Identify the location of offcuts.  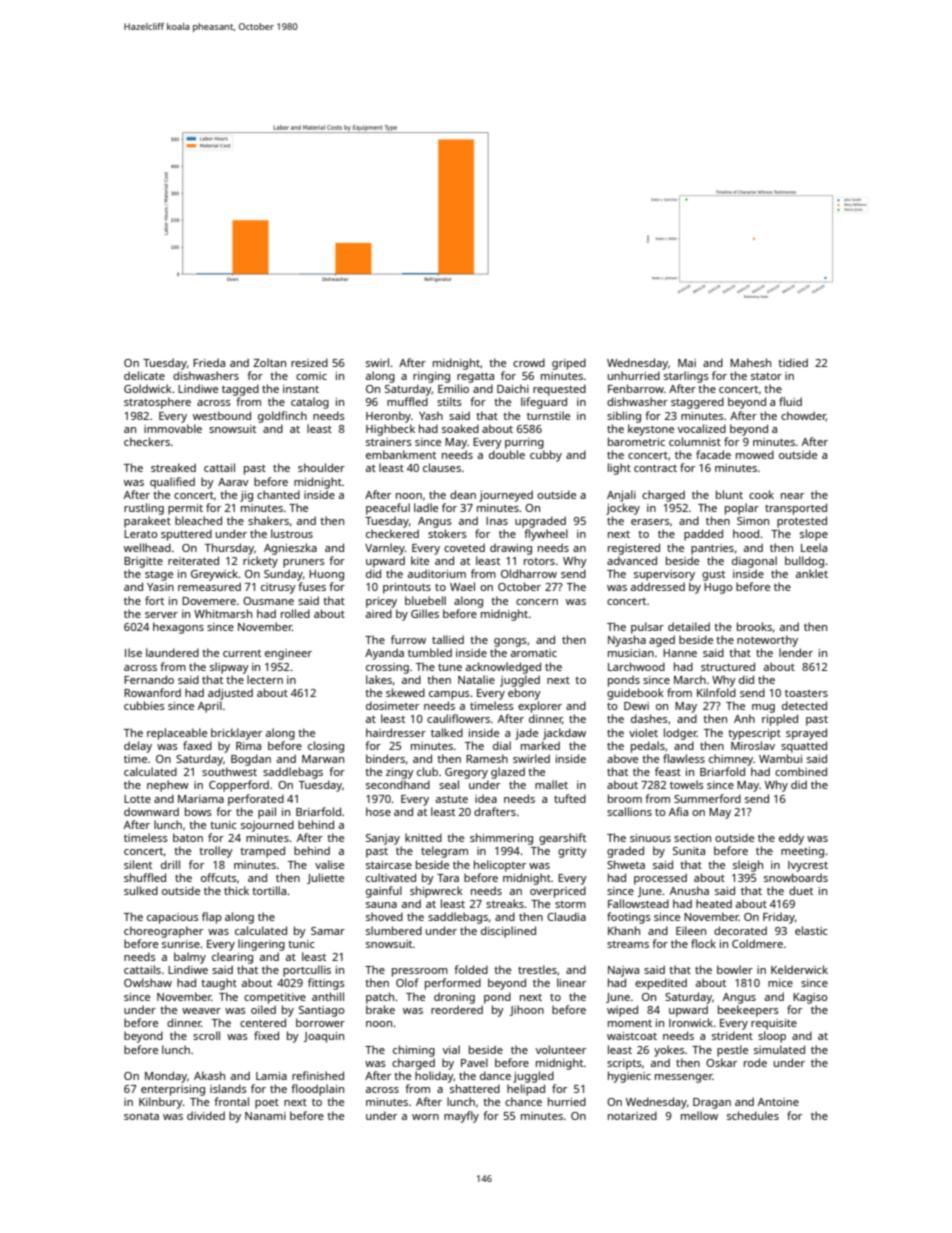
(219, 877).
